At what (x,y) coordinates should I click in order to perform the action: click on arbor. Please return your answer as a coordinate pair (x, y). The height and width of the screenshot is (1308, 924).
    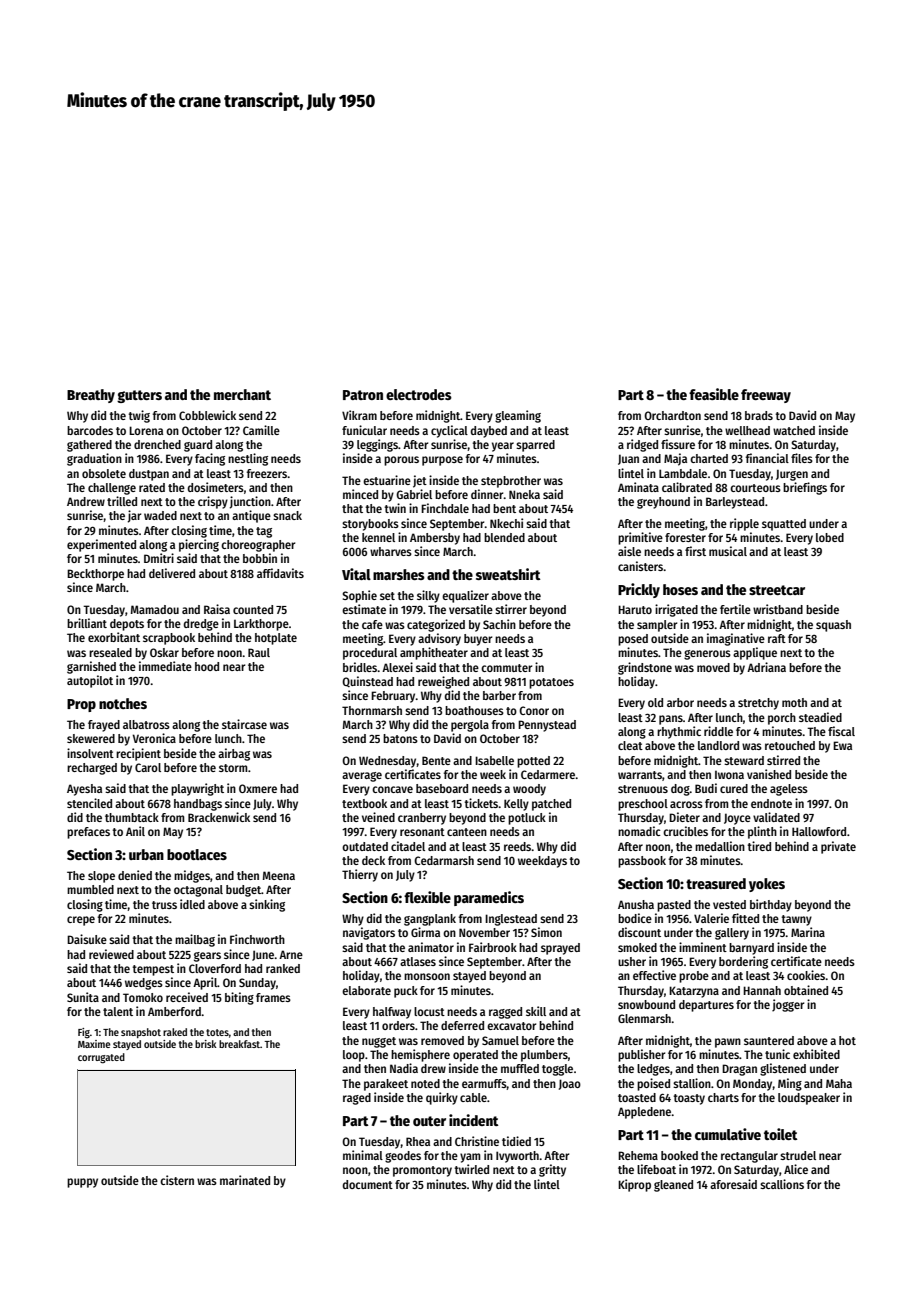
    Looking at the image, I should click on (680, 702).
